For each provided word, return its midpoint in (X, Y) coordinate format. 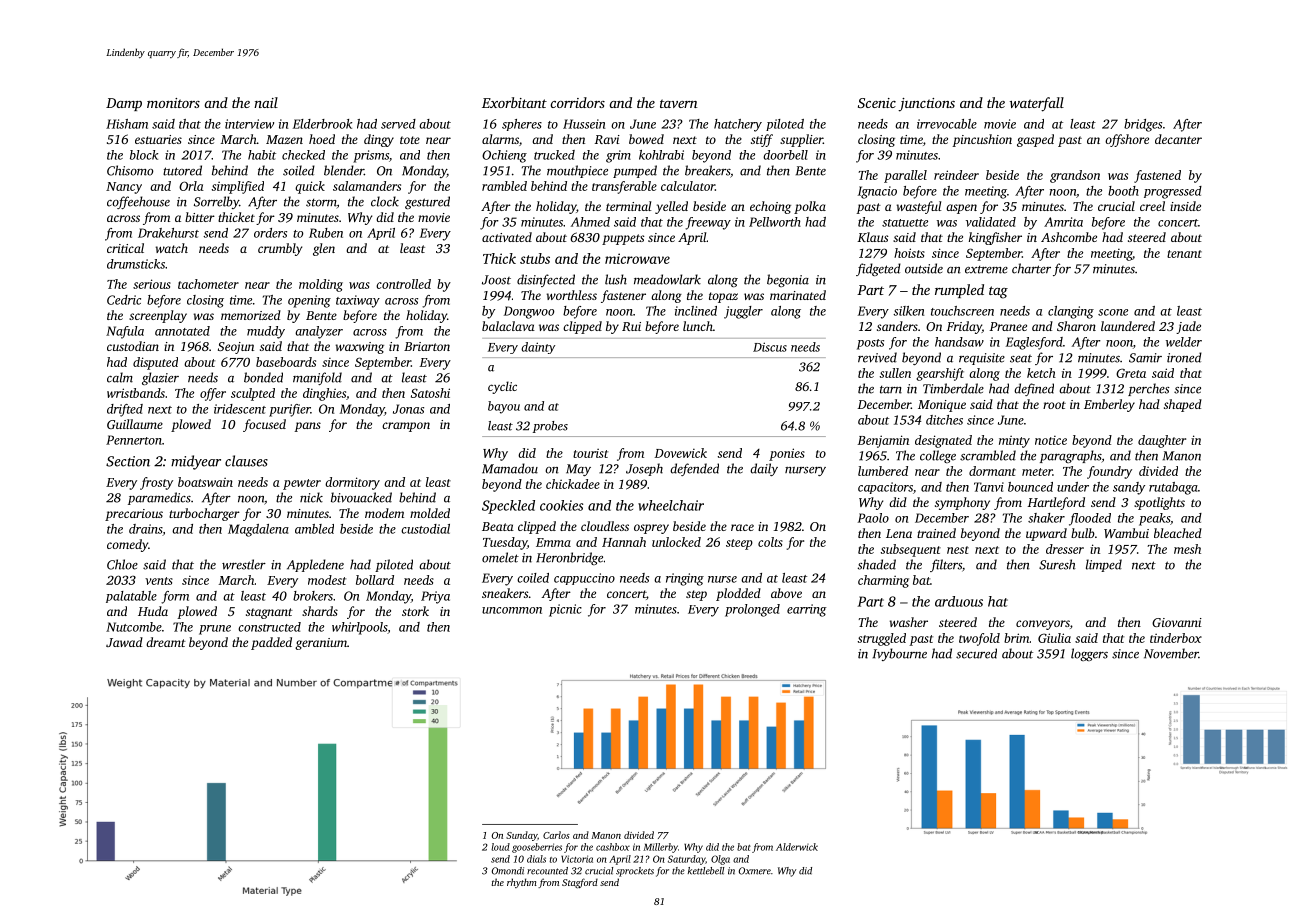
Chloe (122, 564)
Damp (124, 104)
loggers (1089, 654)
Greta (1131, 373)
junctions (926, 105)
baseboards (286, 362)
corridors (577, 102)
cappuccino (584, 579)
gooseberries (537, 848)
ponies (787, 454)
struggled (882, 639)
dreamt (166, 642)
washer (909, 622)
